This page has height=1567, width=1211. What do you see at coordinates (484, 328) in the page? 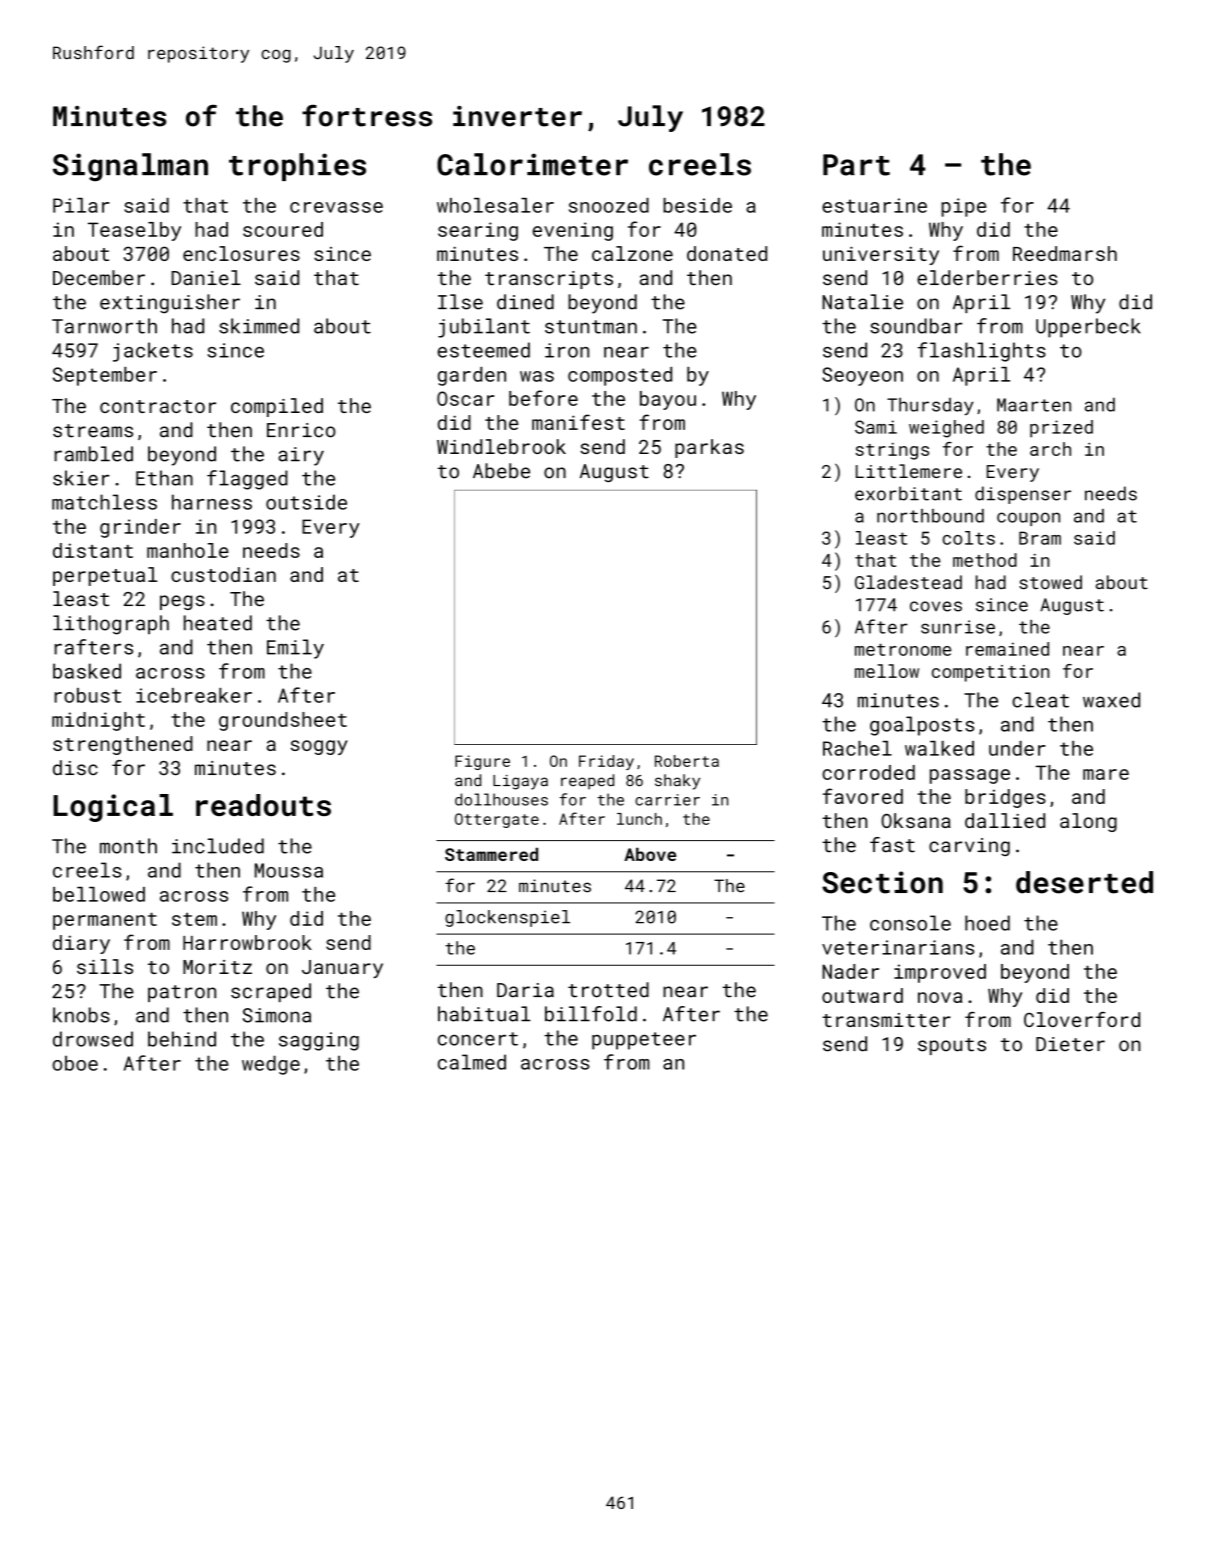
I see `jubilant` at bounding box center [484, 328].
